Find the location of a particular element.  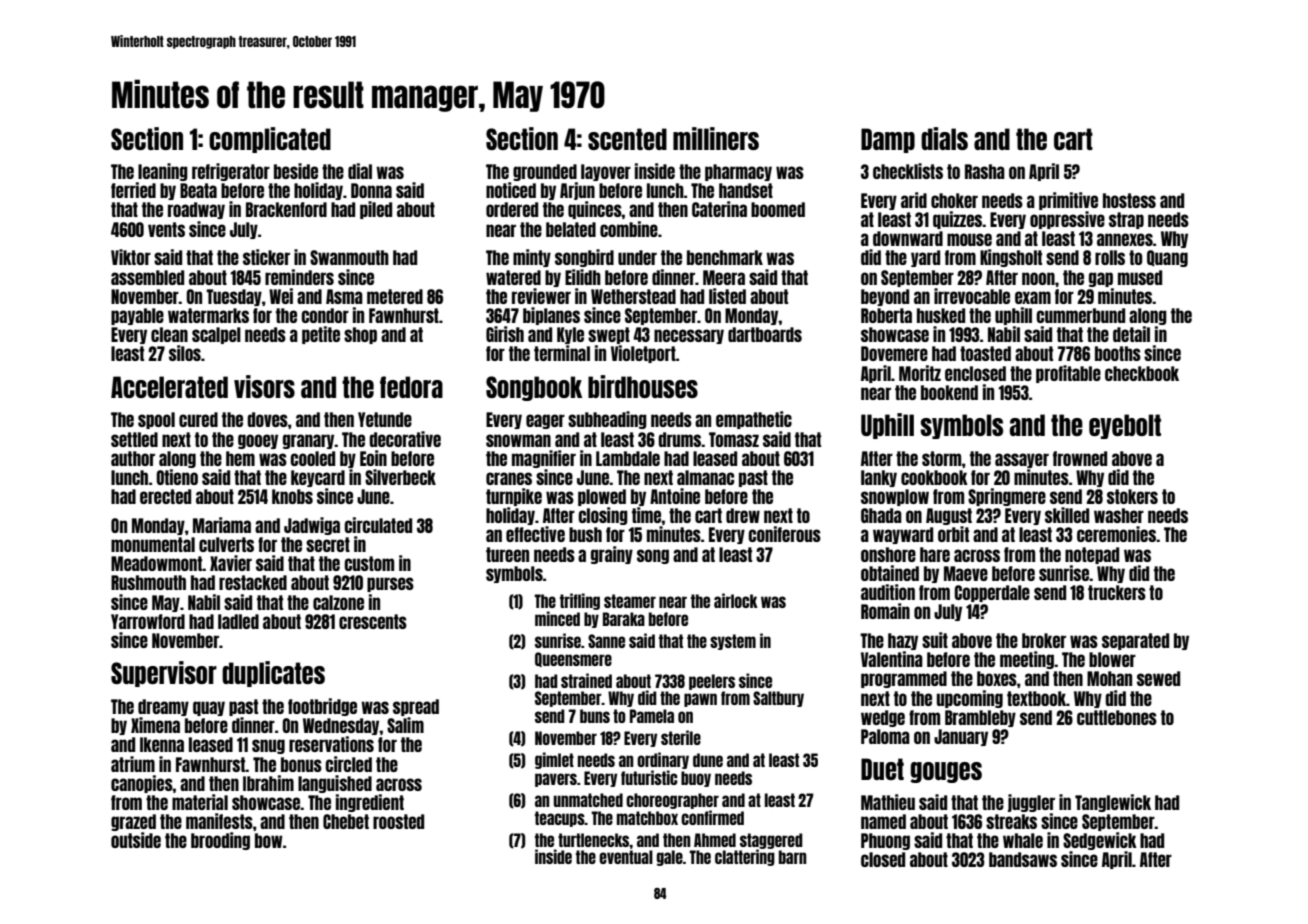

pharmacy is located at coordinates (738, 172).
